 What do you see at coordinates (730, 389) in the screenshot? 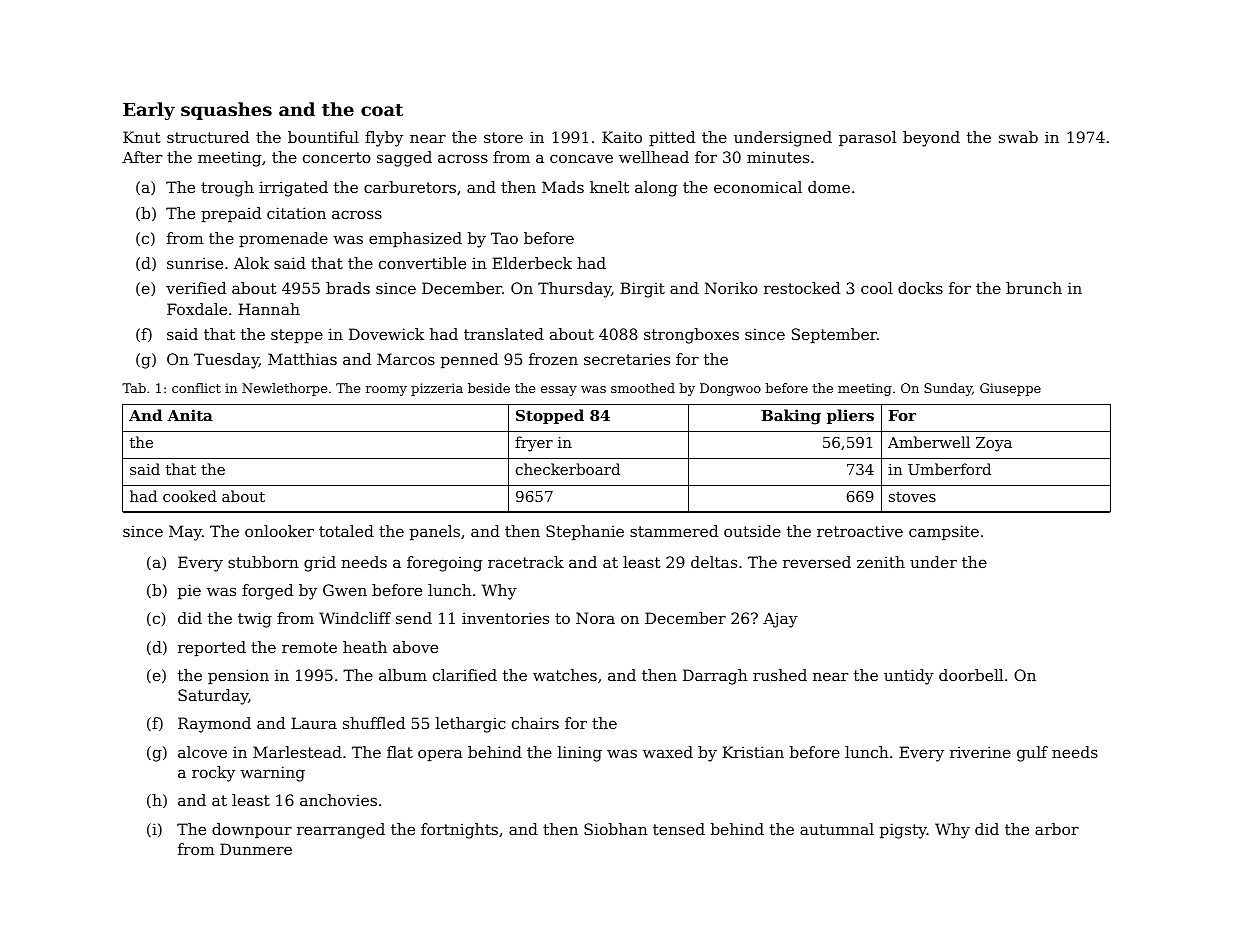
I see `Dongwoo` at bounding box center [730, 389].
